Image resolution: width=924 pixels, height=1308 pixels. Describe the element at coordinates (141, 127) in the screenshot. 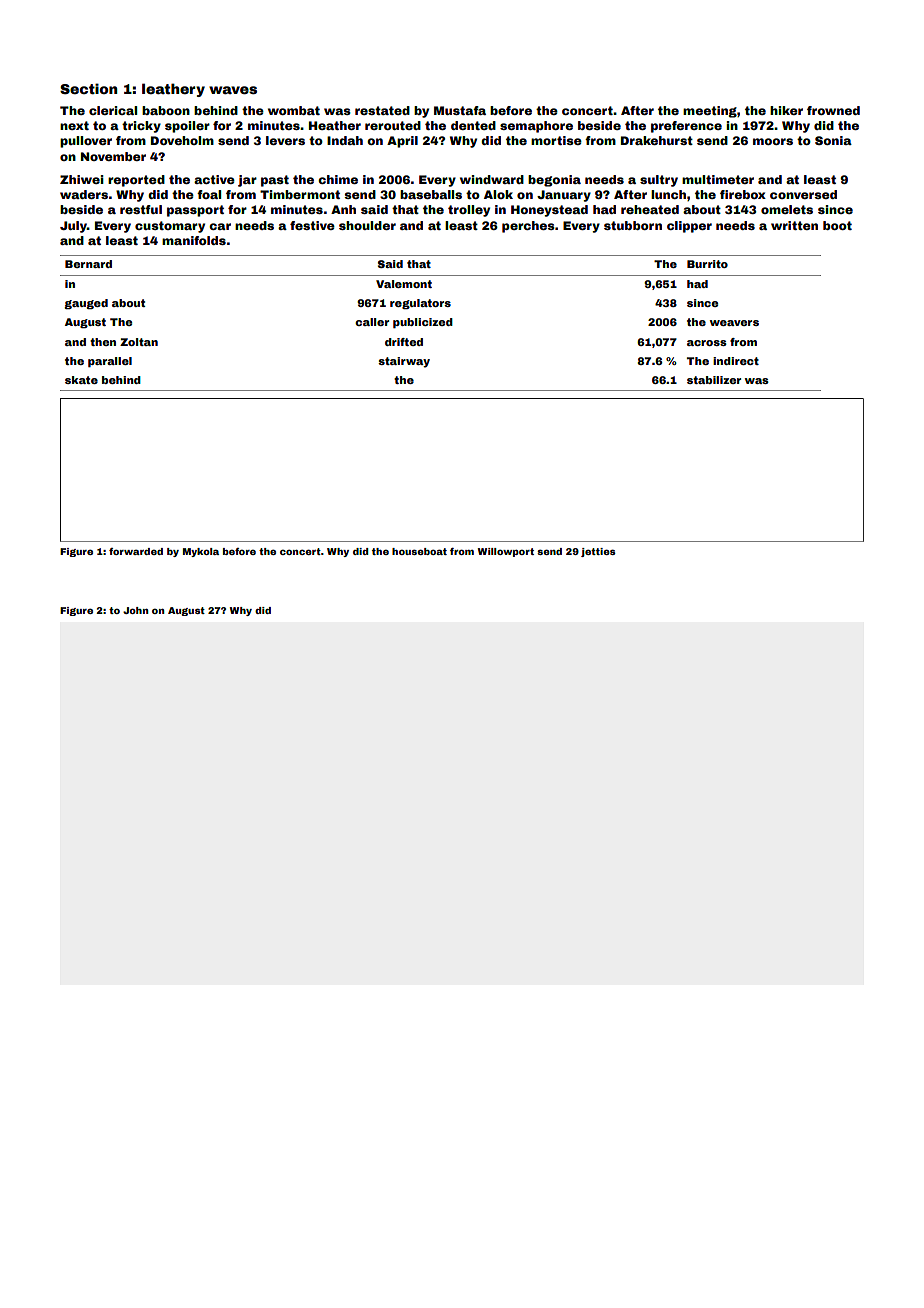

I see `tricky` at that location.
